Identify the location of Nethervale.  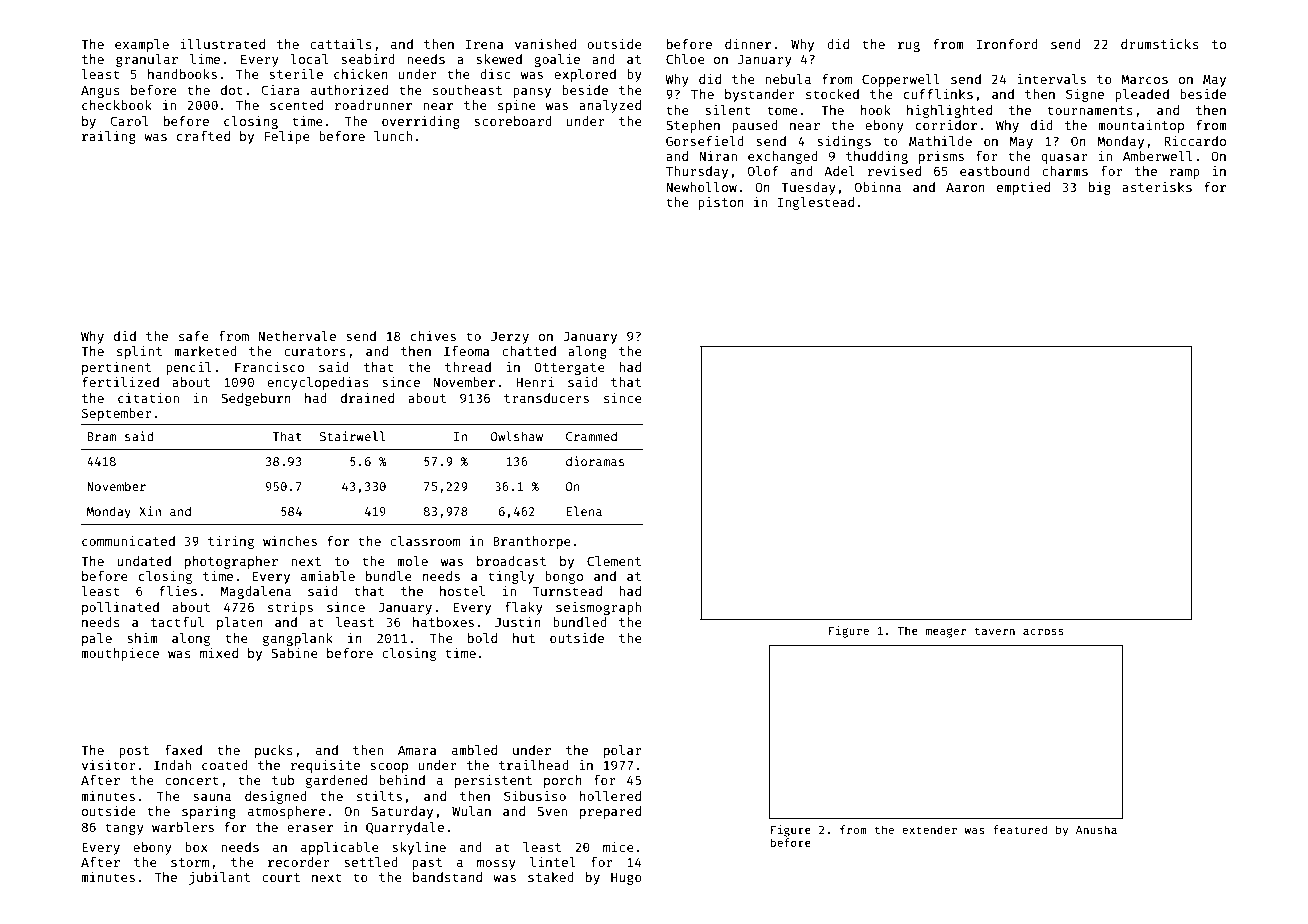
(297, 336).
